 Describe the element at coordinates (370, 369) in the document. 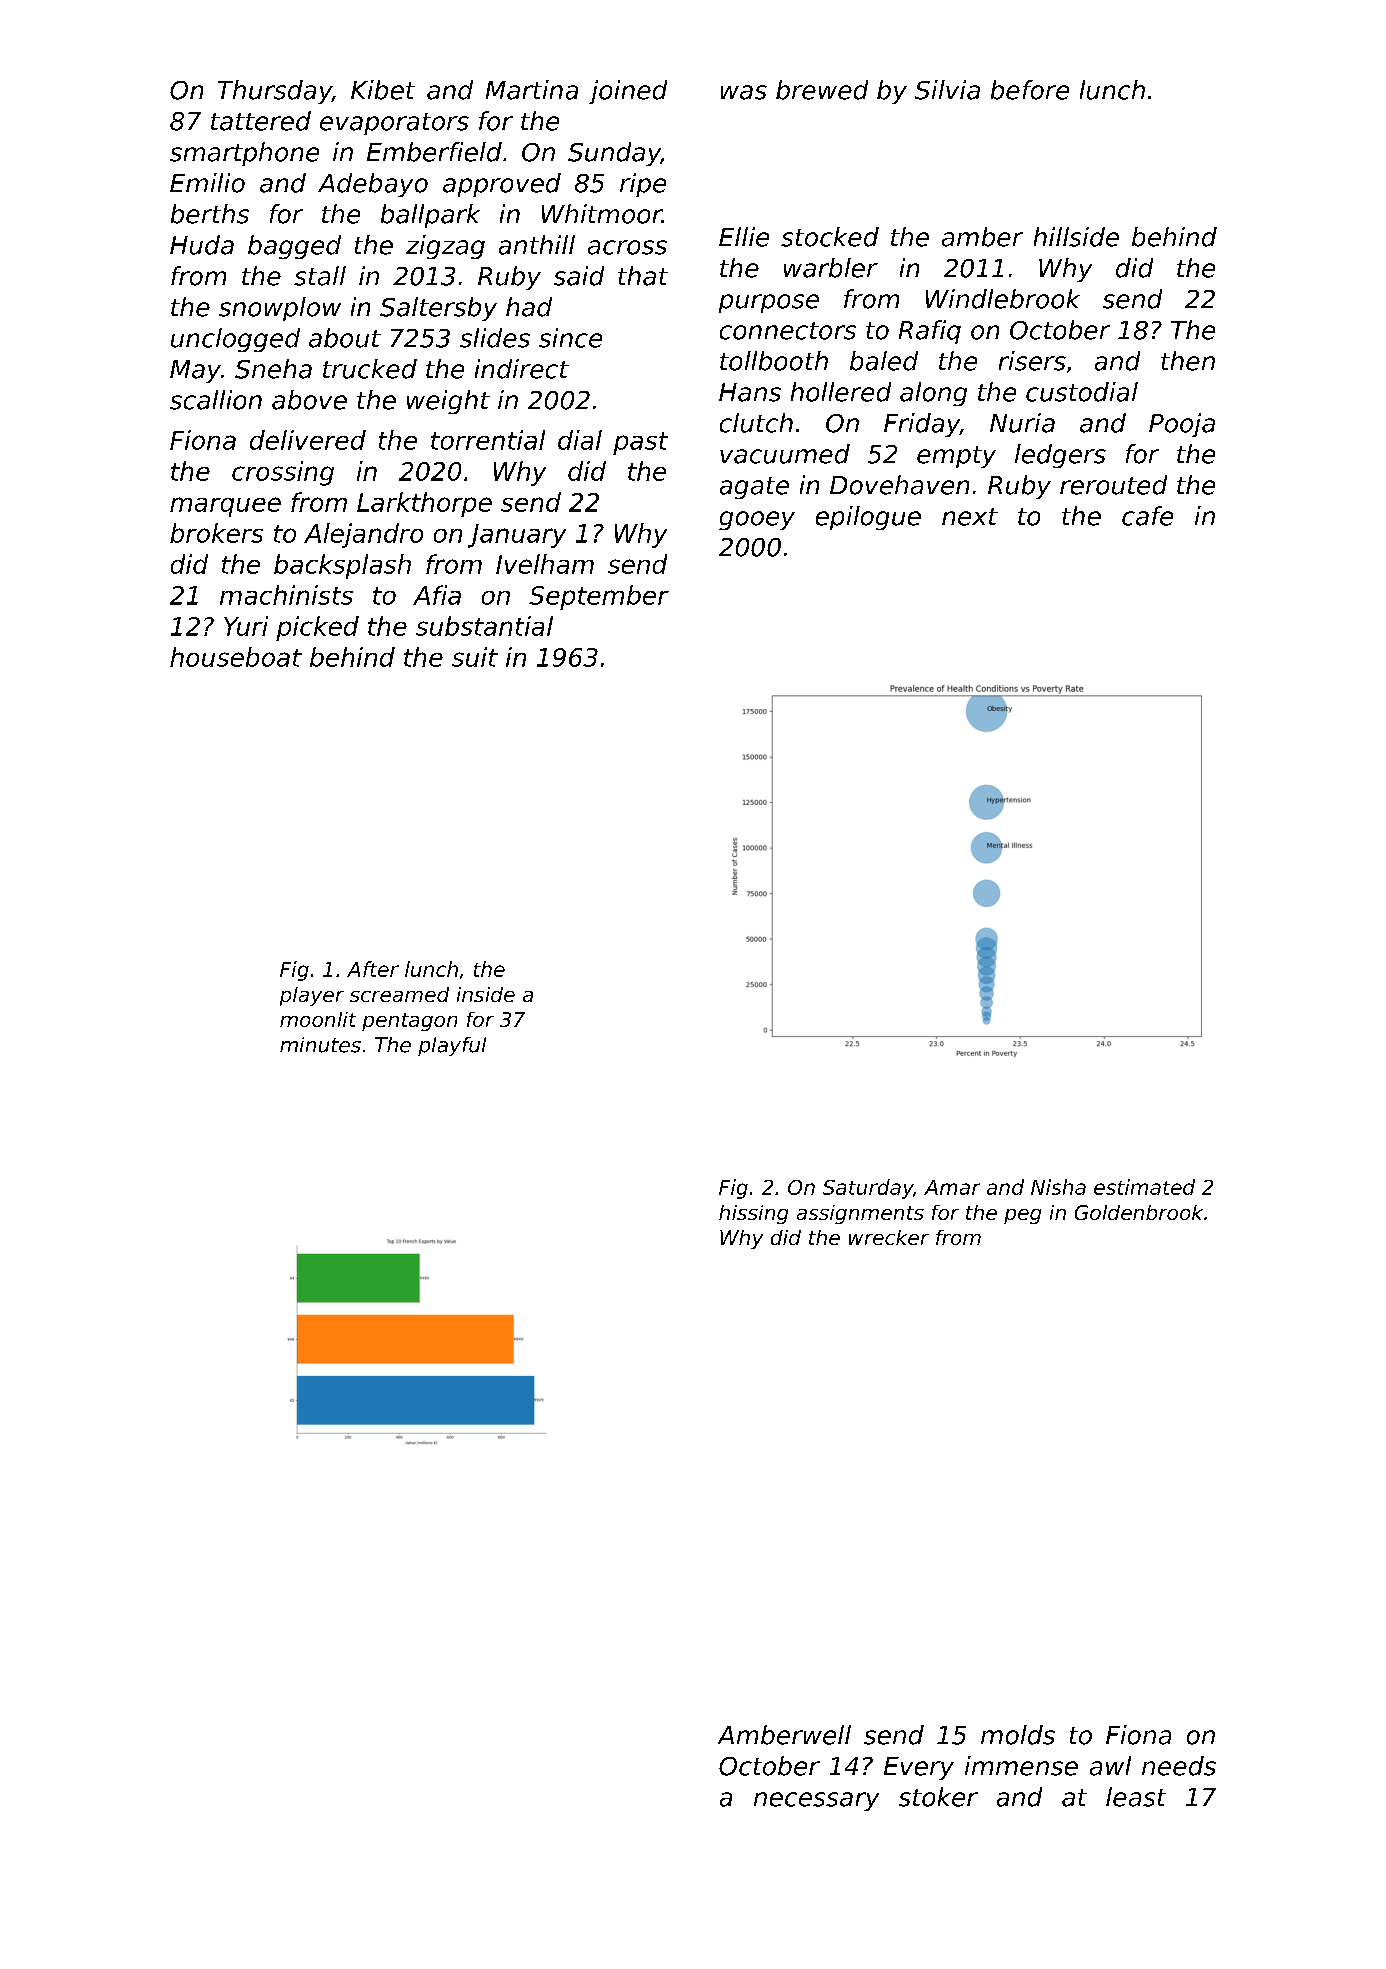

I see `trucked` at that location.
